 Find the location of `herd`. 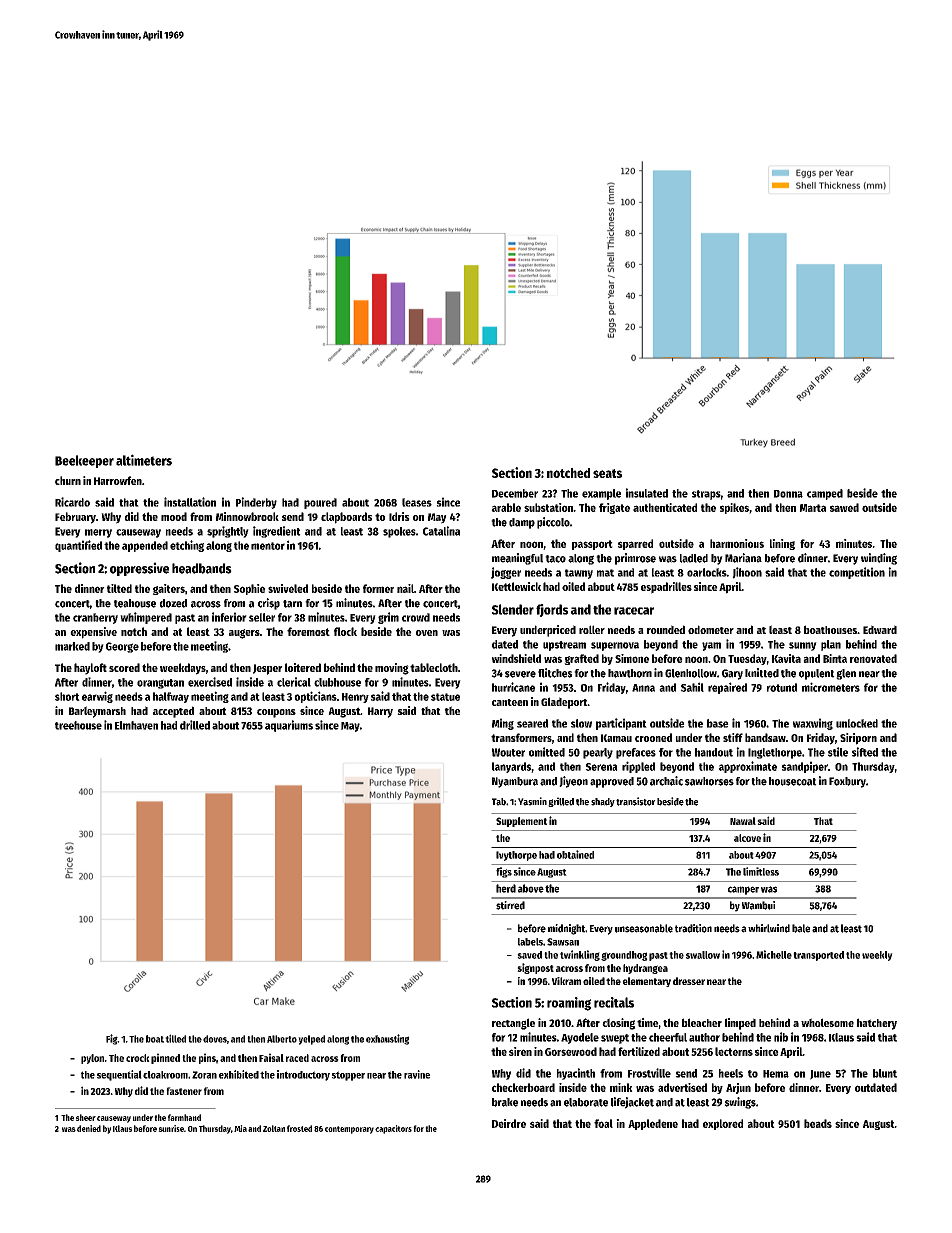

herd is located at coordinates (506, 888).
